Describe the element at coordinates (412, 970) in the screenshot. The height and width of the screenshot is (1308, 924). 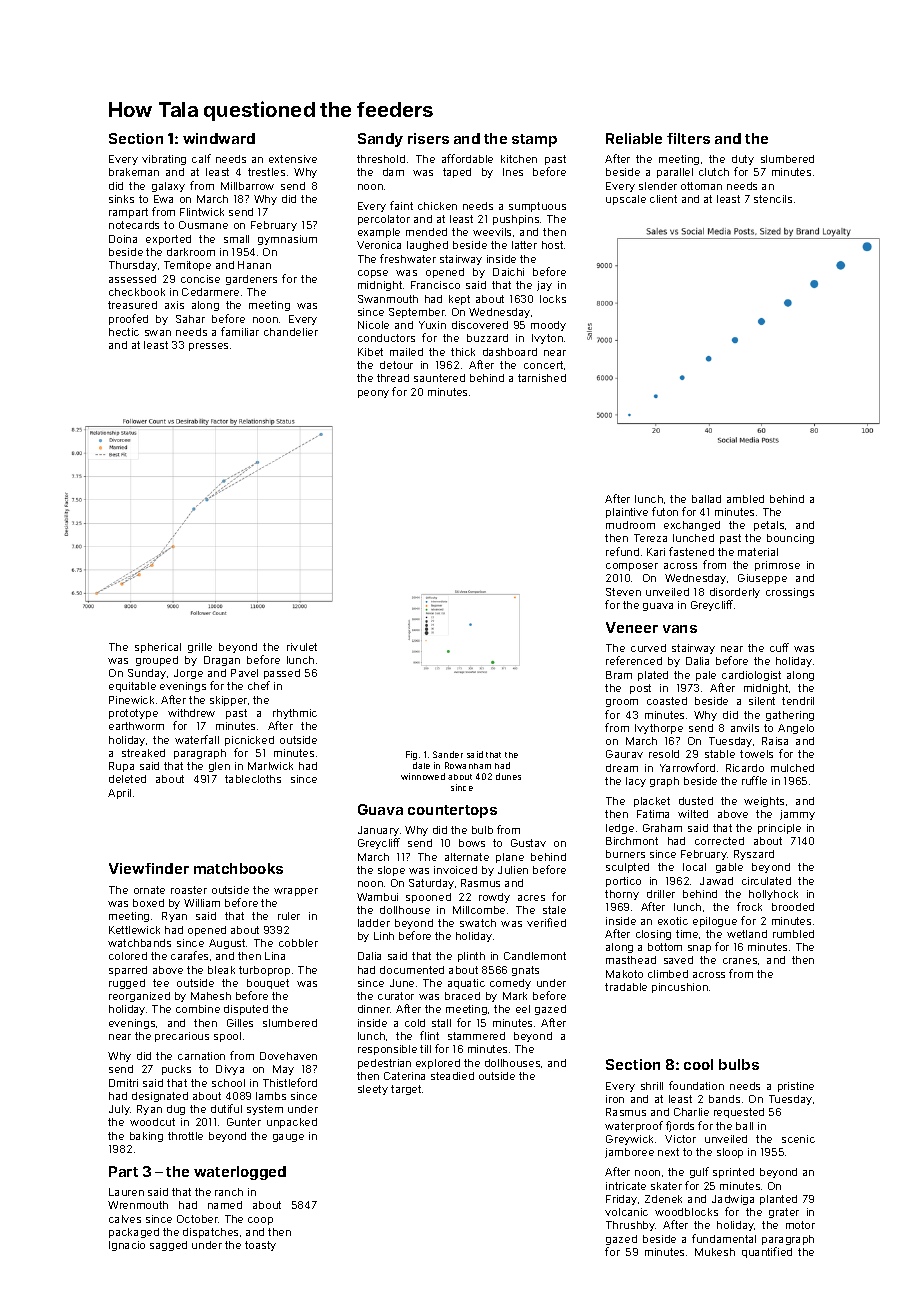
I see `documented` at that location.
